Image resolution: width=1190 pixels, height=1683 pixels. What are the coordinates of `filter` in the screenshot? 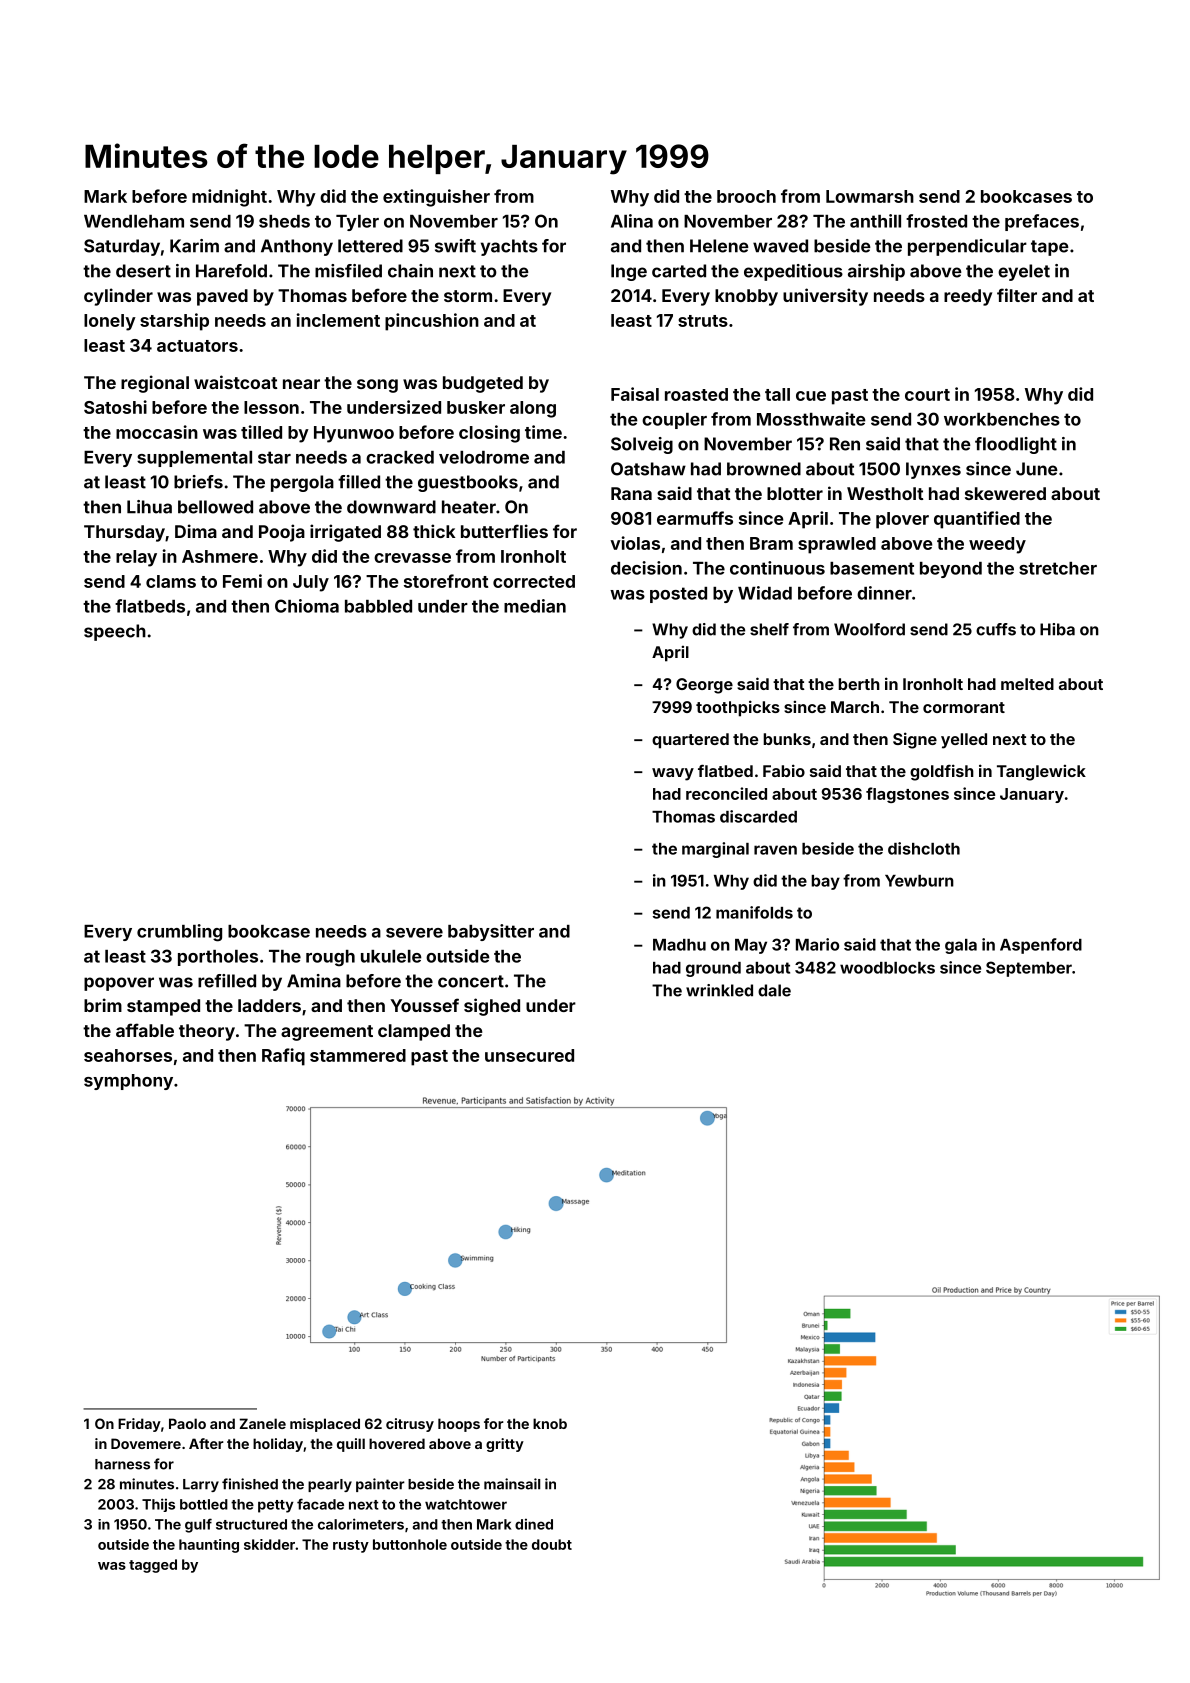 It's located at (1017, 295).
